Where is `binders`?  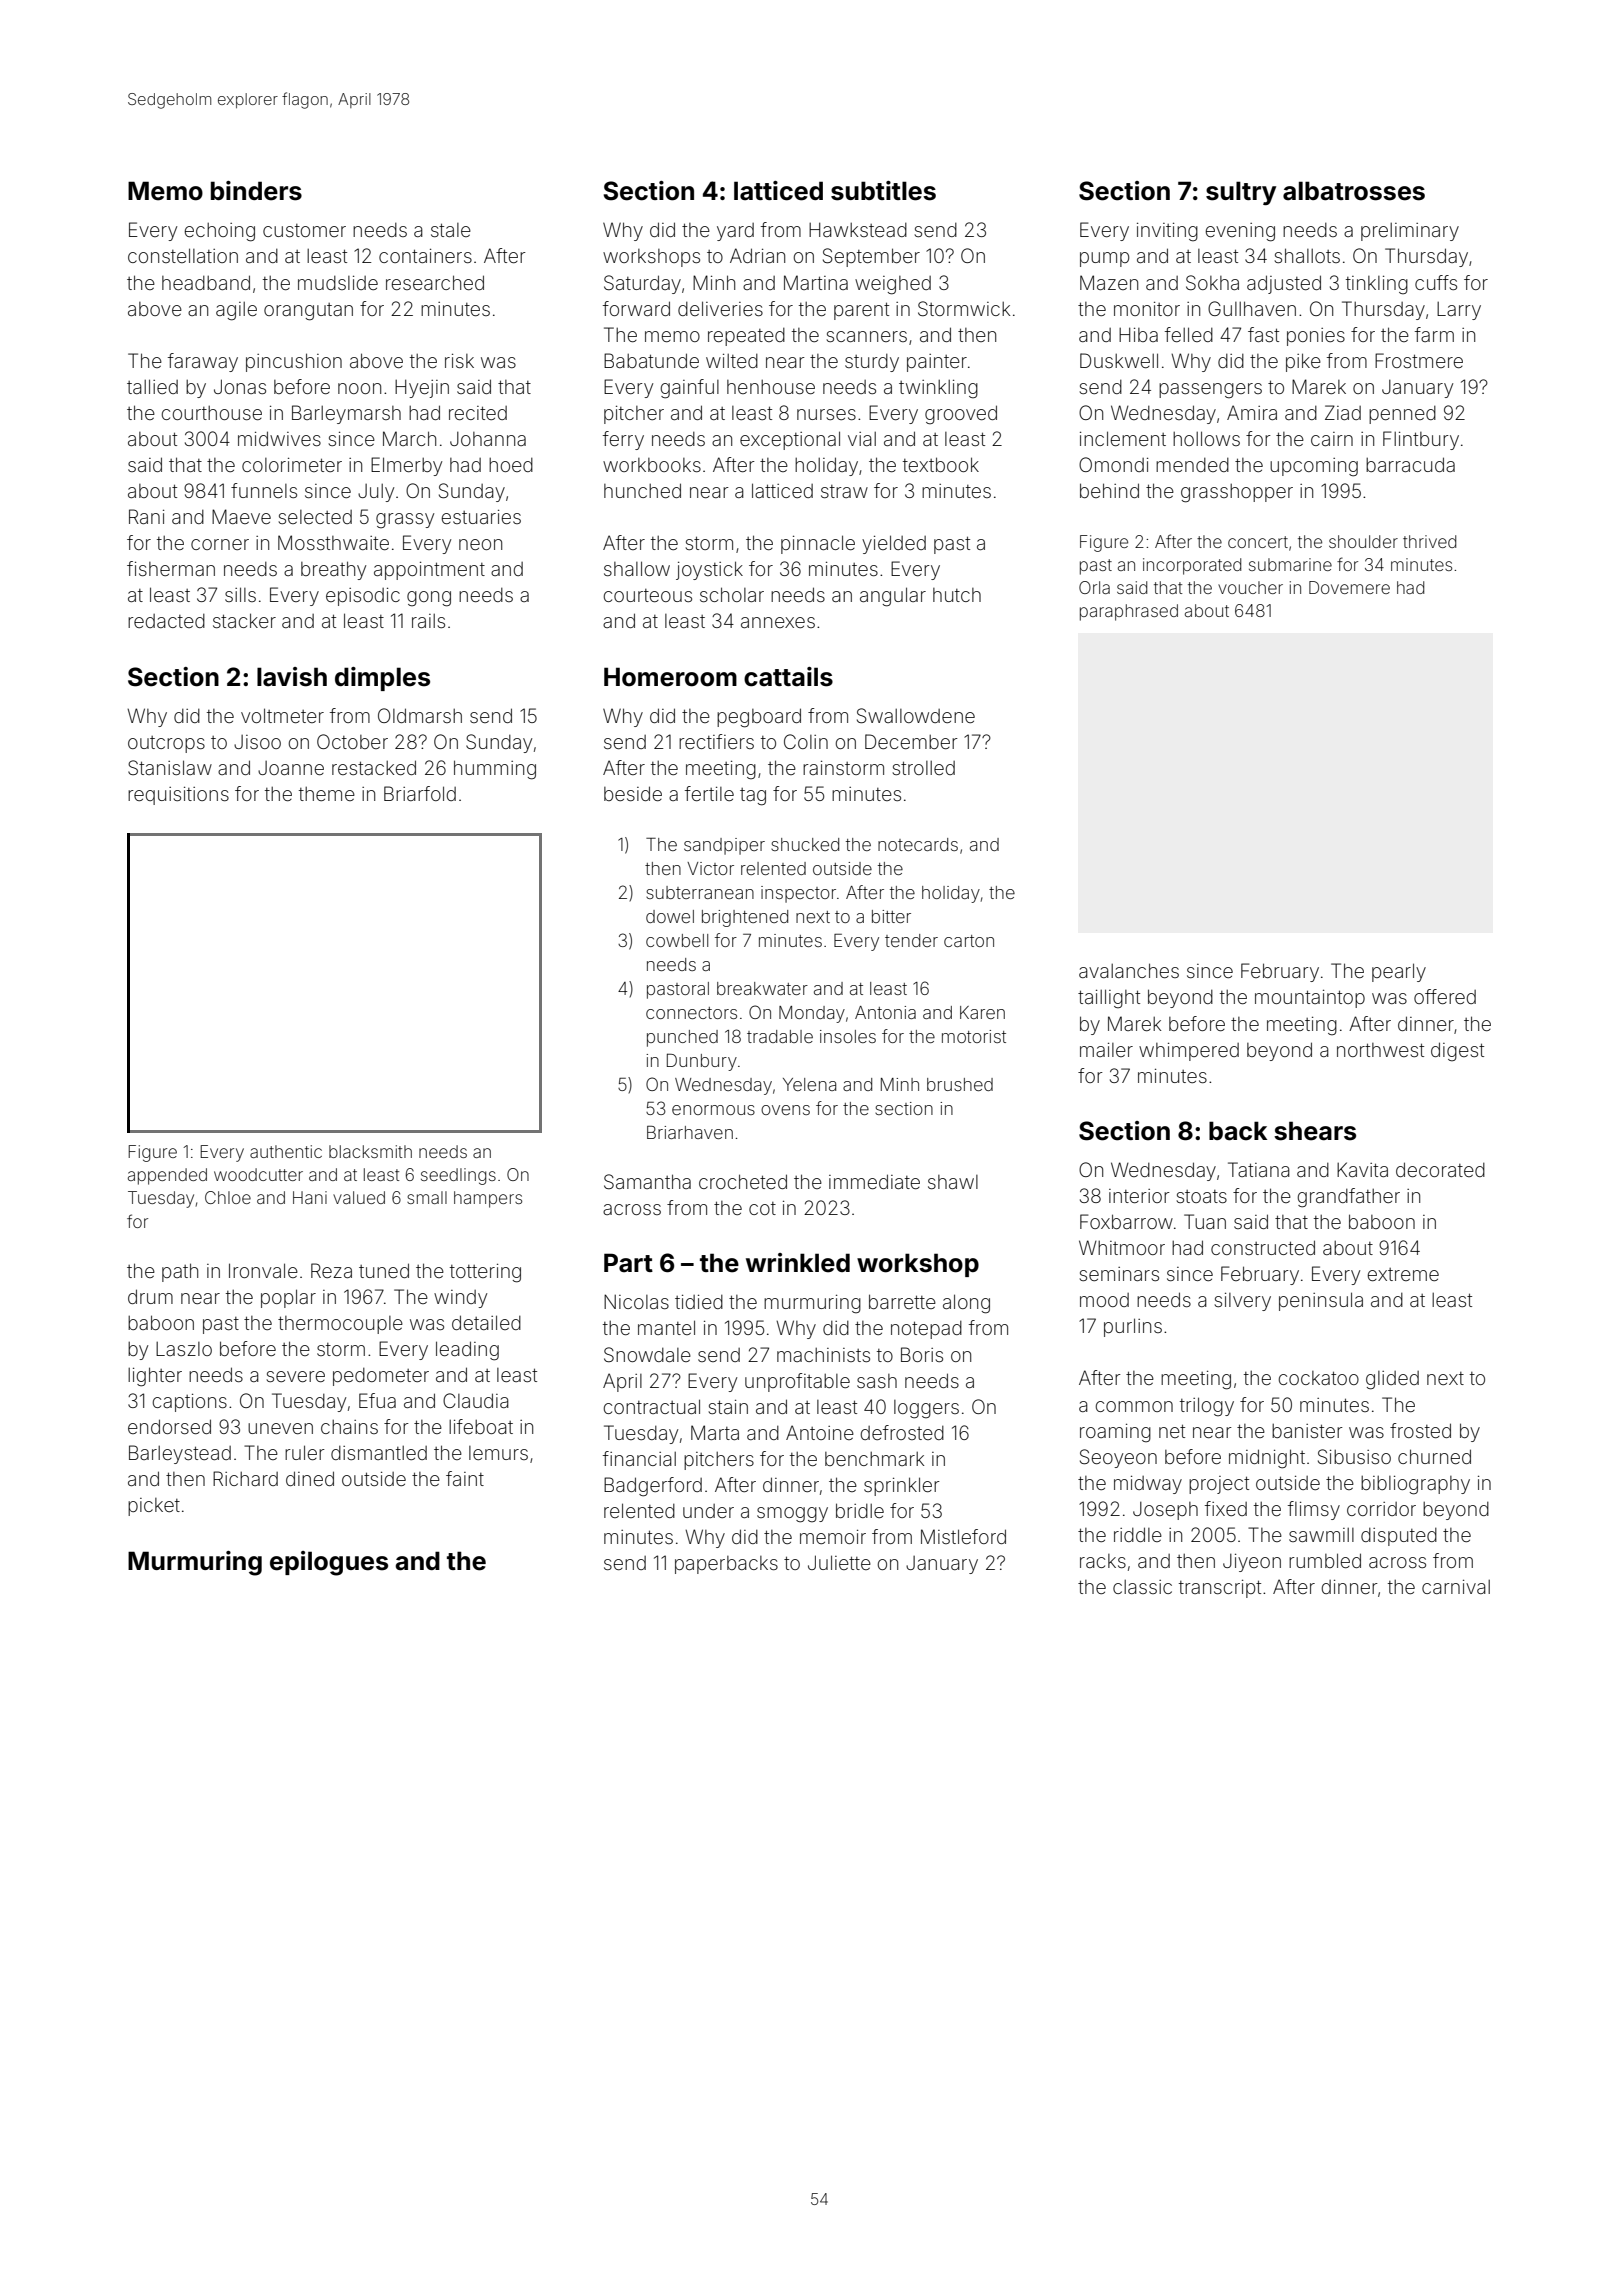 binders is located at coordinates (256, 191).
